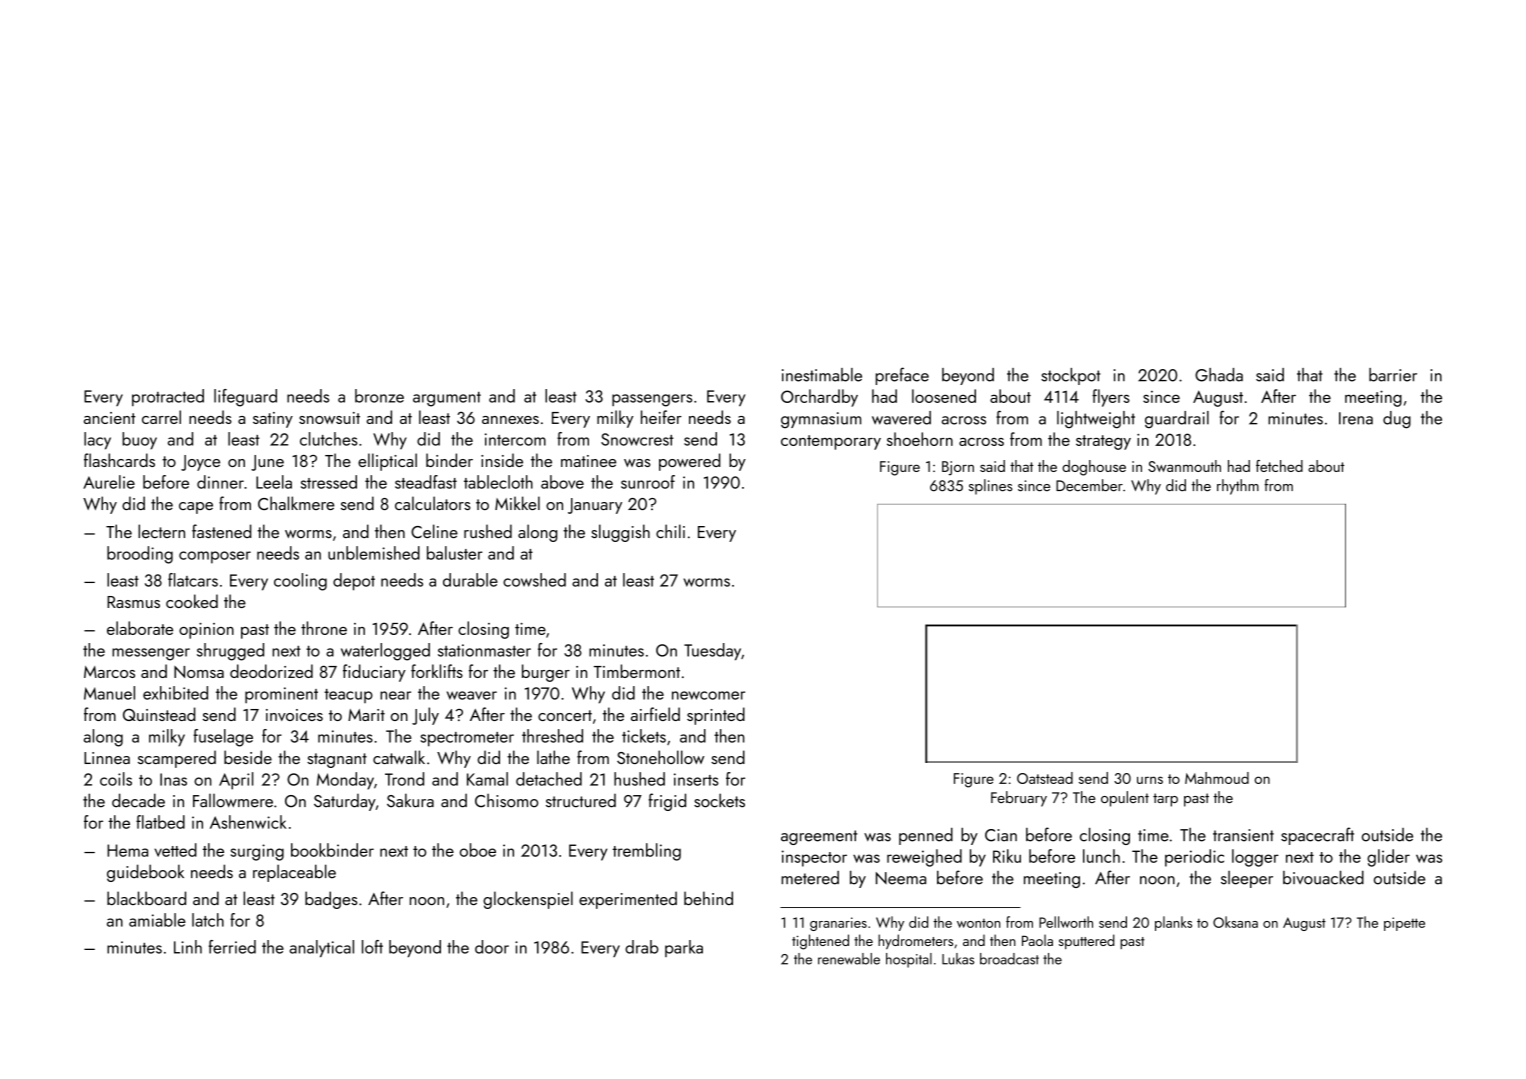  What do you see at coordinates (281, 695) in the screenshot?
I see `prominent` at bounding box center [281, 695].
